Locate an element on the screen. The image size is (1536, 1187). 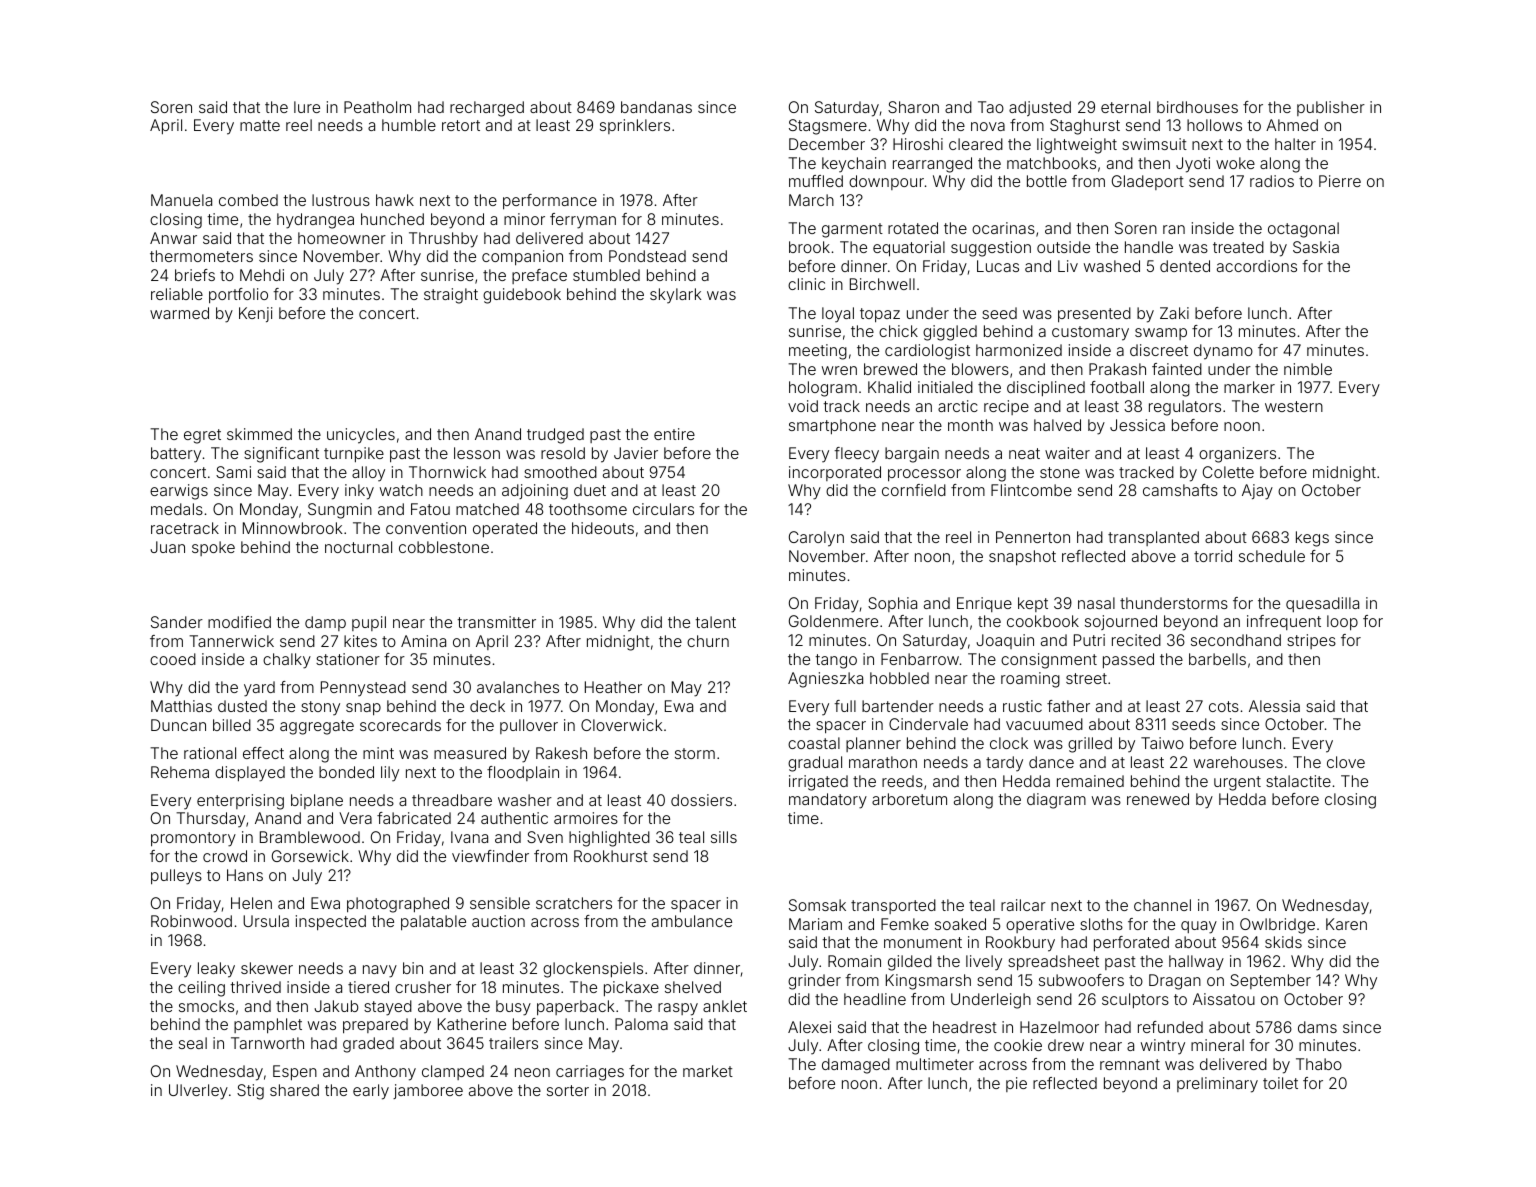
Saskia is located at coordinates (1316, 247).
